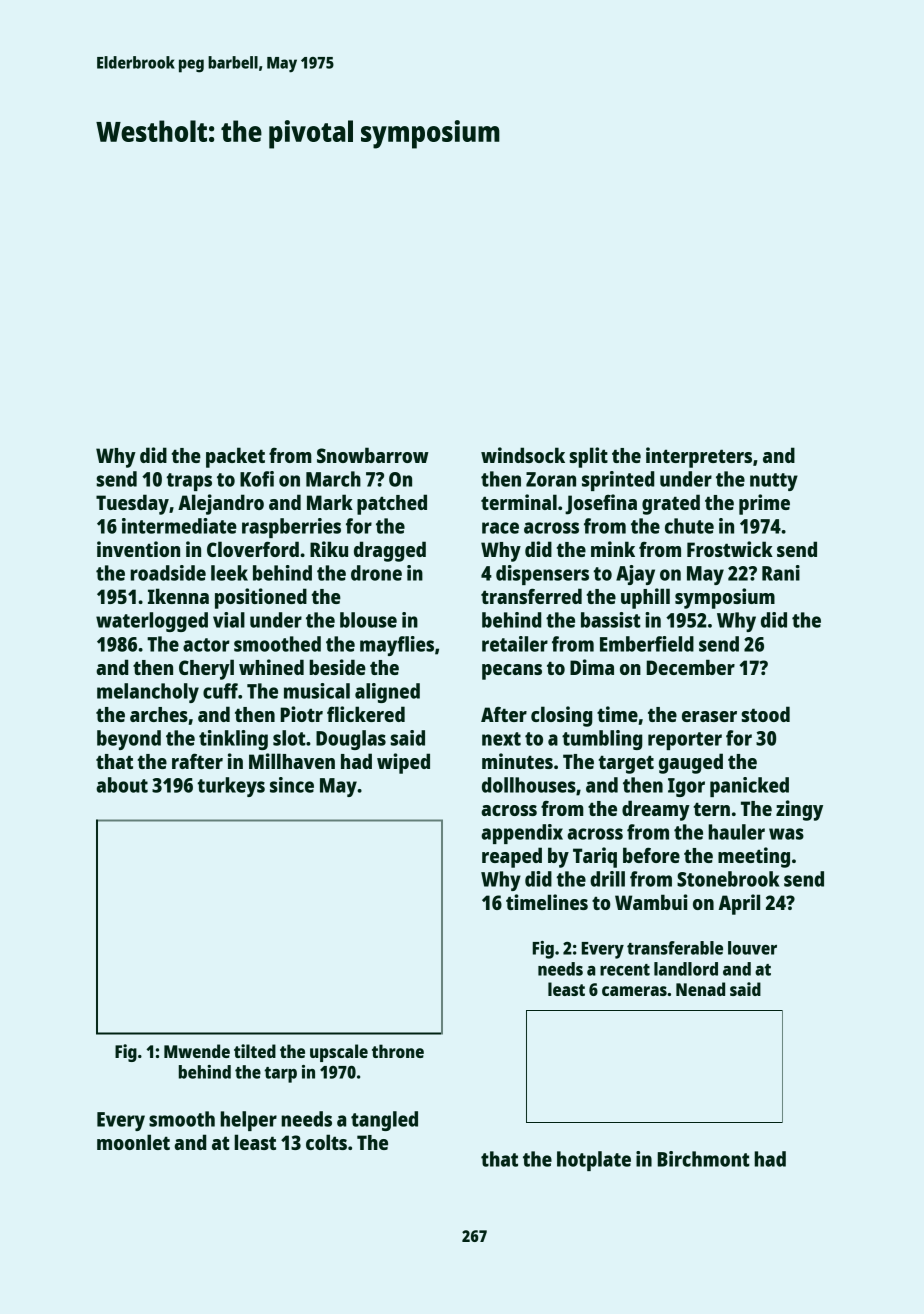 The image size is (924, 1314). I want to click on before, so click(651, 855).
